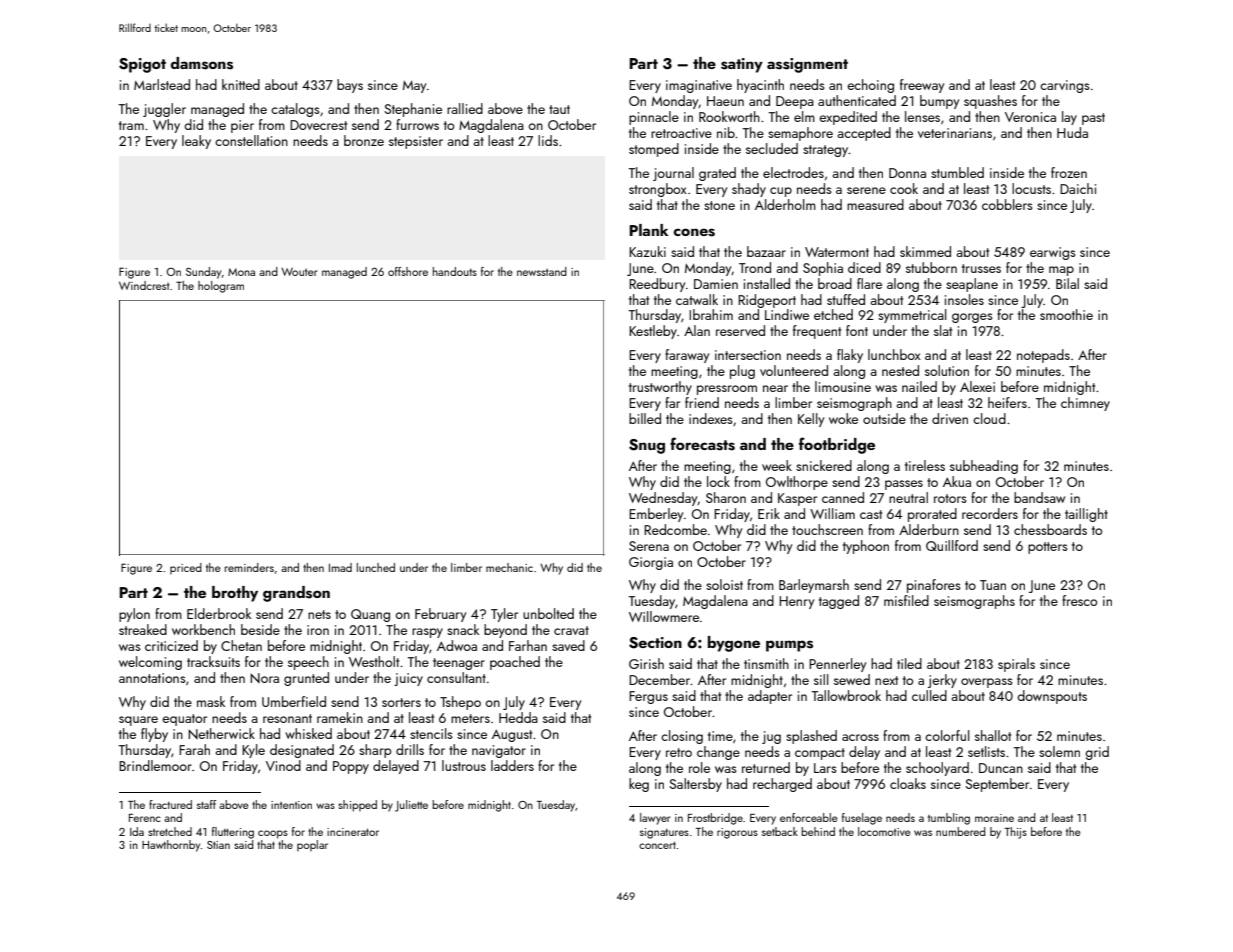 The width and height of the image is (1233, 952). Describe the element at coordinates (221, 287) in the image. I see `hologram` at that location.
